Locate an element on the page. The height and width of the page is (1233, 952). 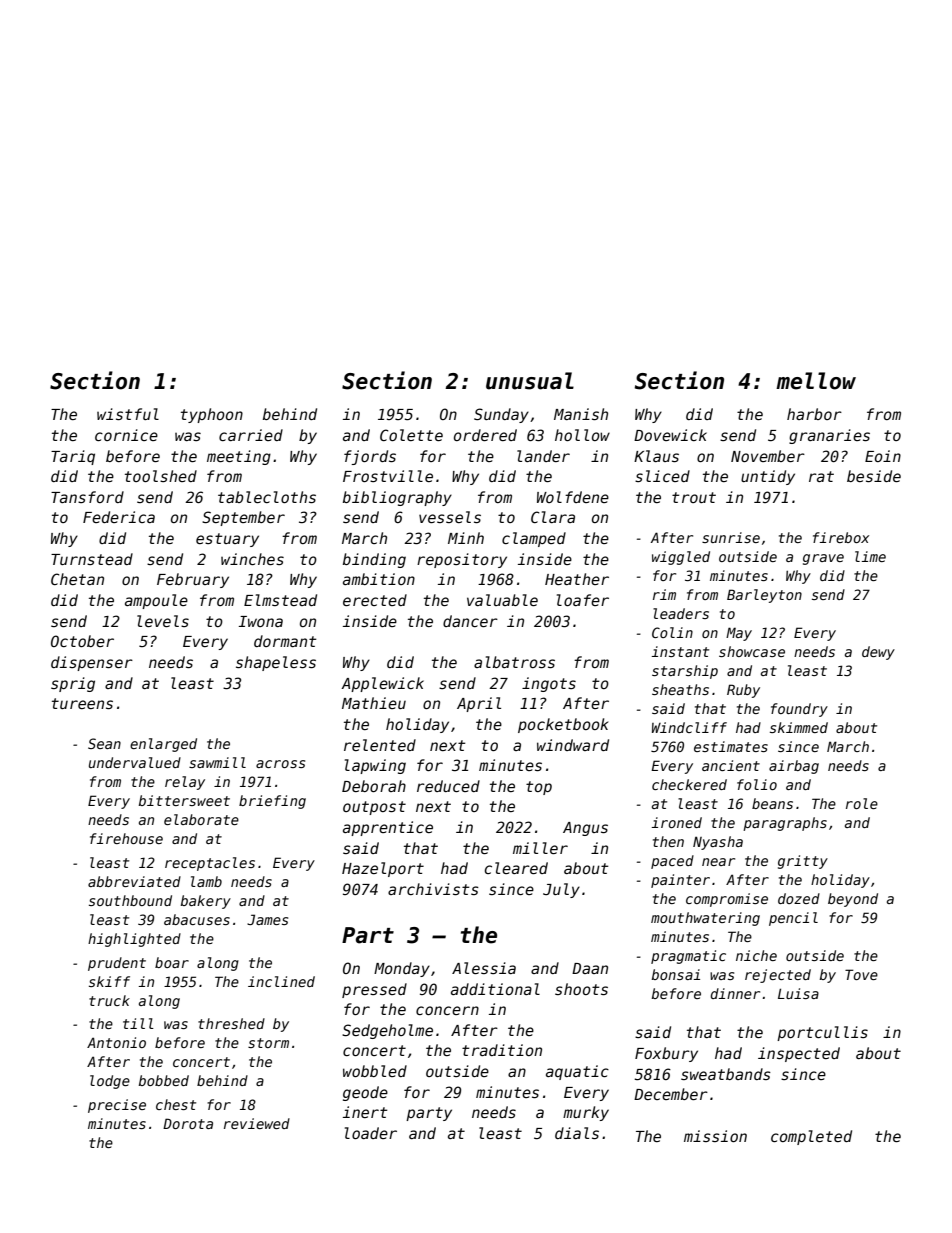
harbor is located at coordinates (814, 414).
